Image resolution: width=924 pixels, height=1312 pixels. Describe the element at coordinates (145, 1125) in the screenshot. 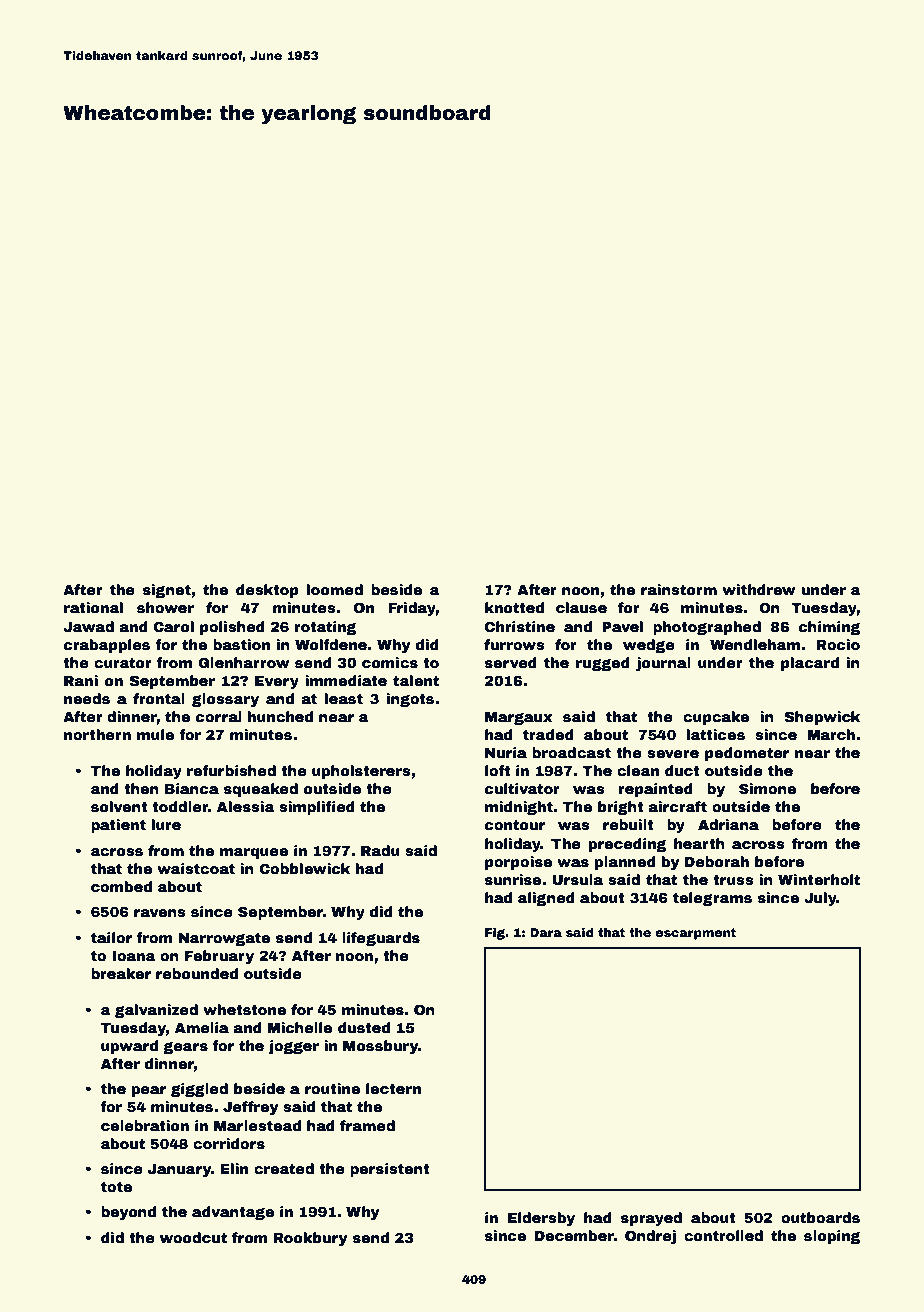

I see `celebration` at that location.
